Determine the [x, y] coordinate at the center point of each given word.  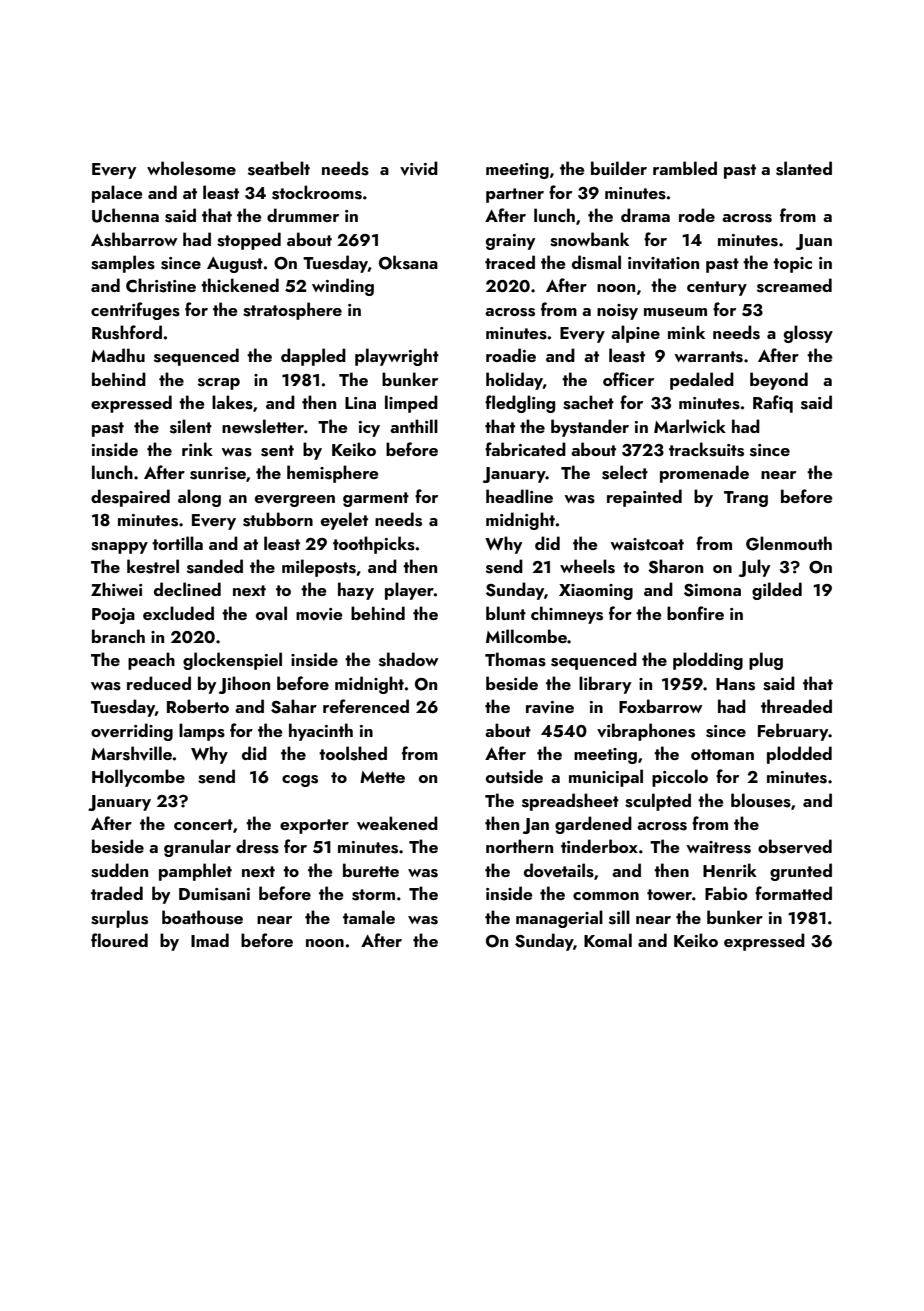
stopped [249, 241]
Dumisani [214, 894]
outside [514, 776]
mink [686, 332]
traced [510, 262]
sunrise [218, 473]
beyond [779, 381]
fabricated [525, 449]
